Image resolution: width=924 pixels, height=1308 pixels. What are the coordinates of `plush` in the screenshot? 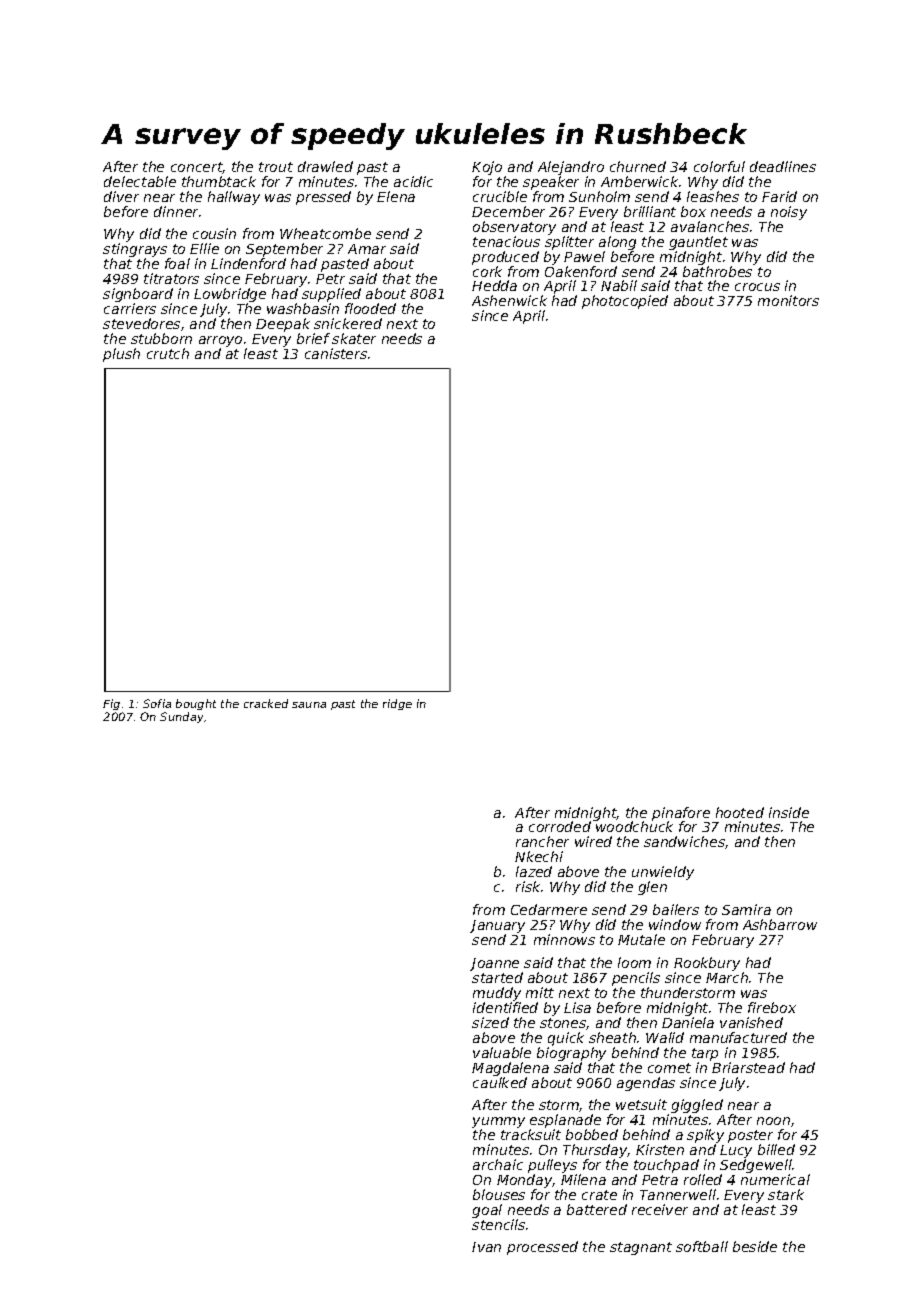 It's located at (121, 355).
